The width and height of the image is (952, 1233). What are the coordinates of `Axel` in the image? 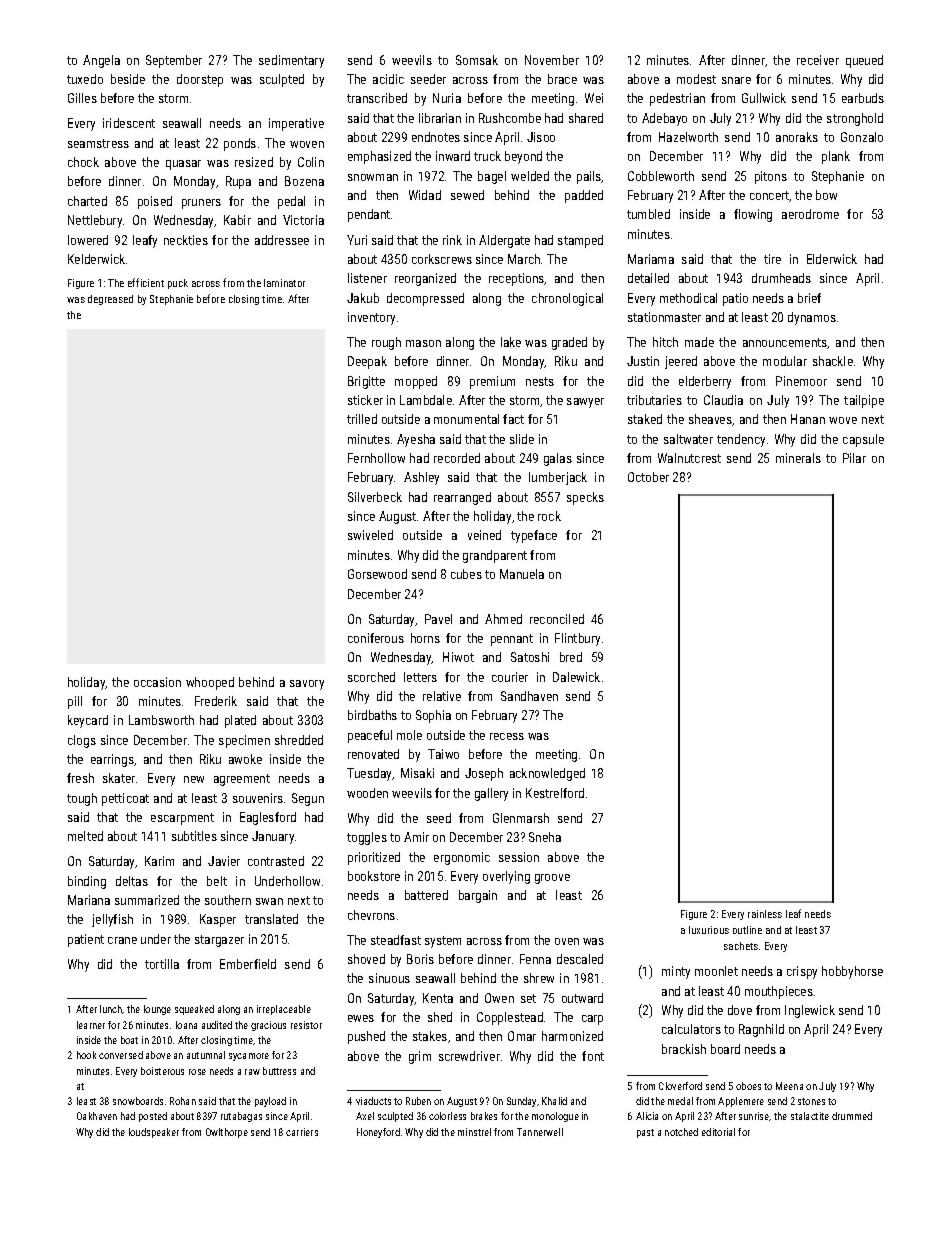 It's located at (365, 1116).
